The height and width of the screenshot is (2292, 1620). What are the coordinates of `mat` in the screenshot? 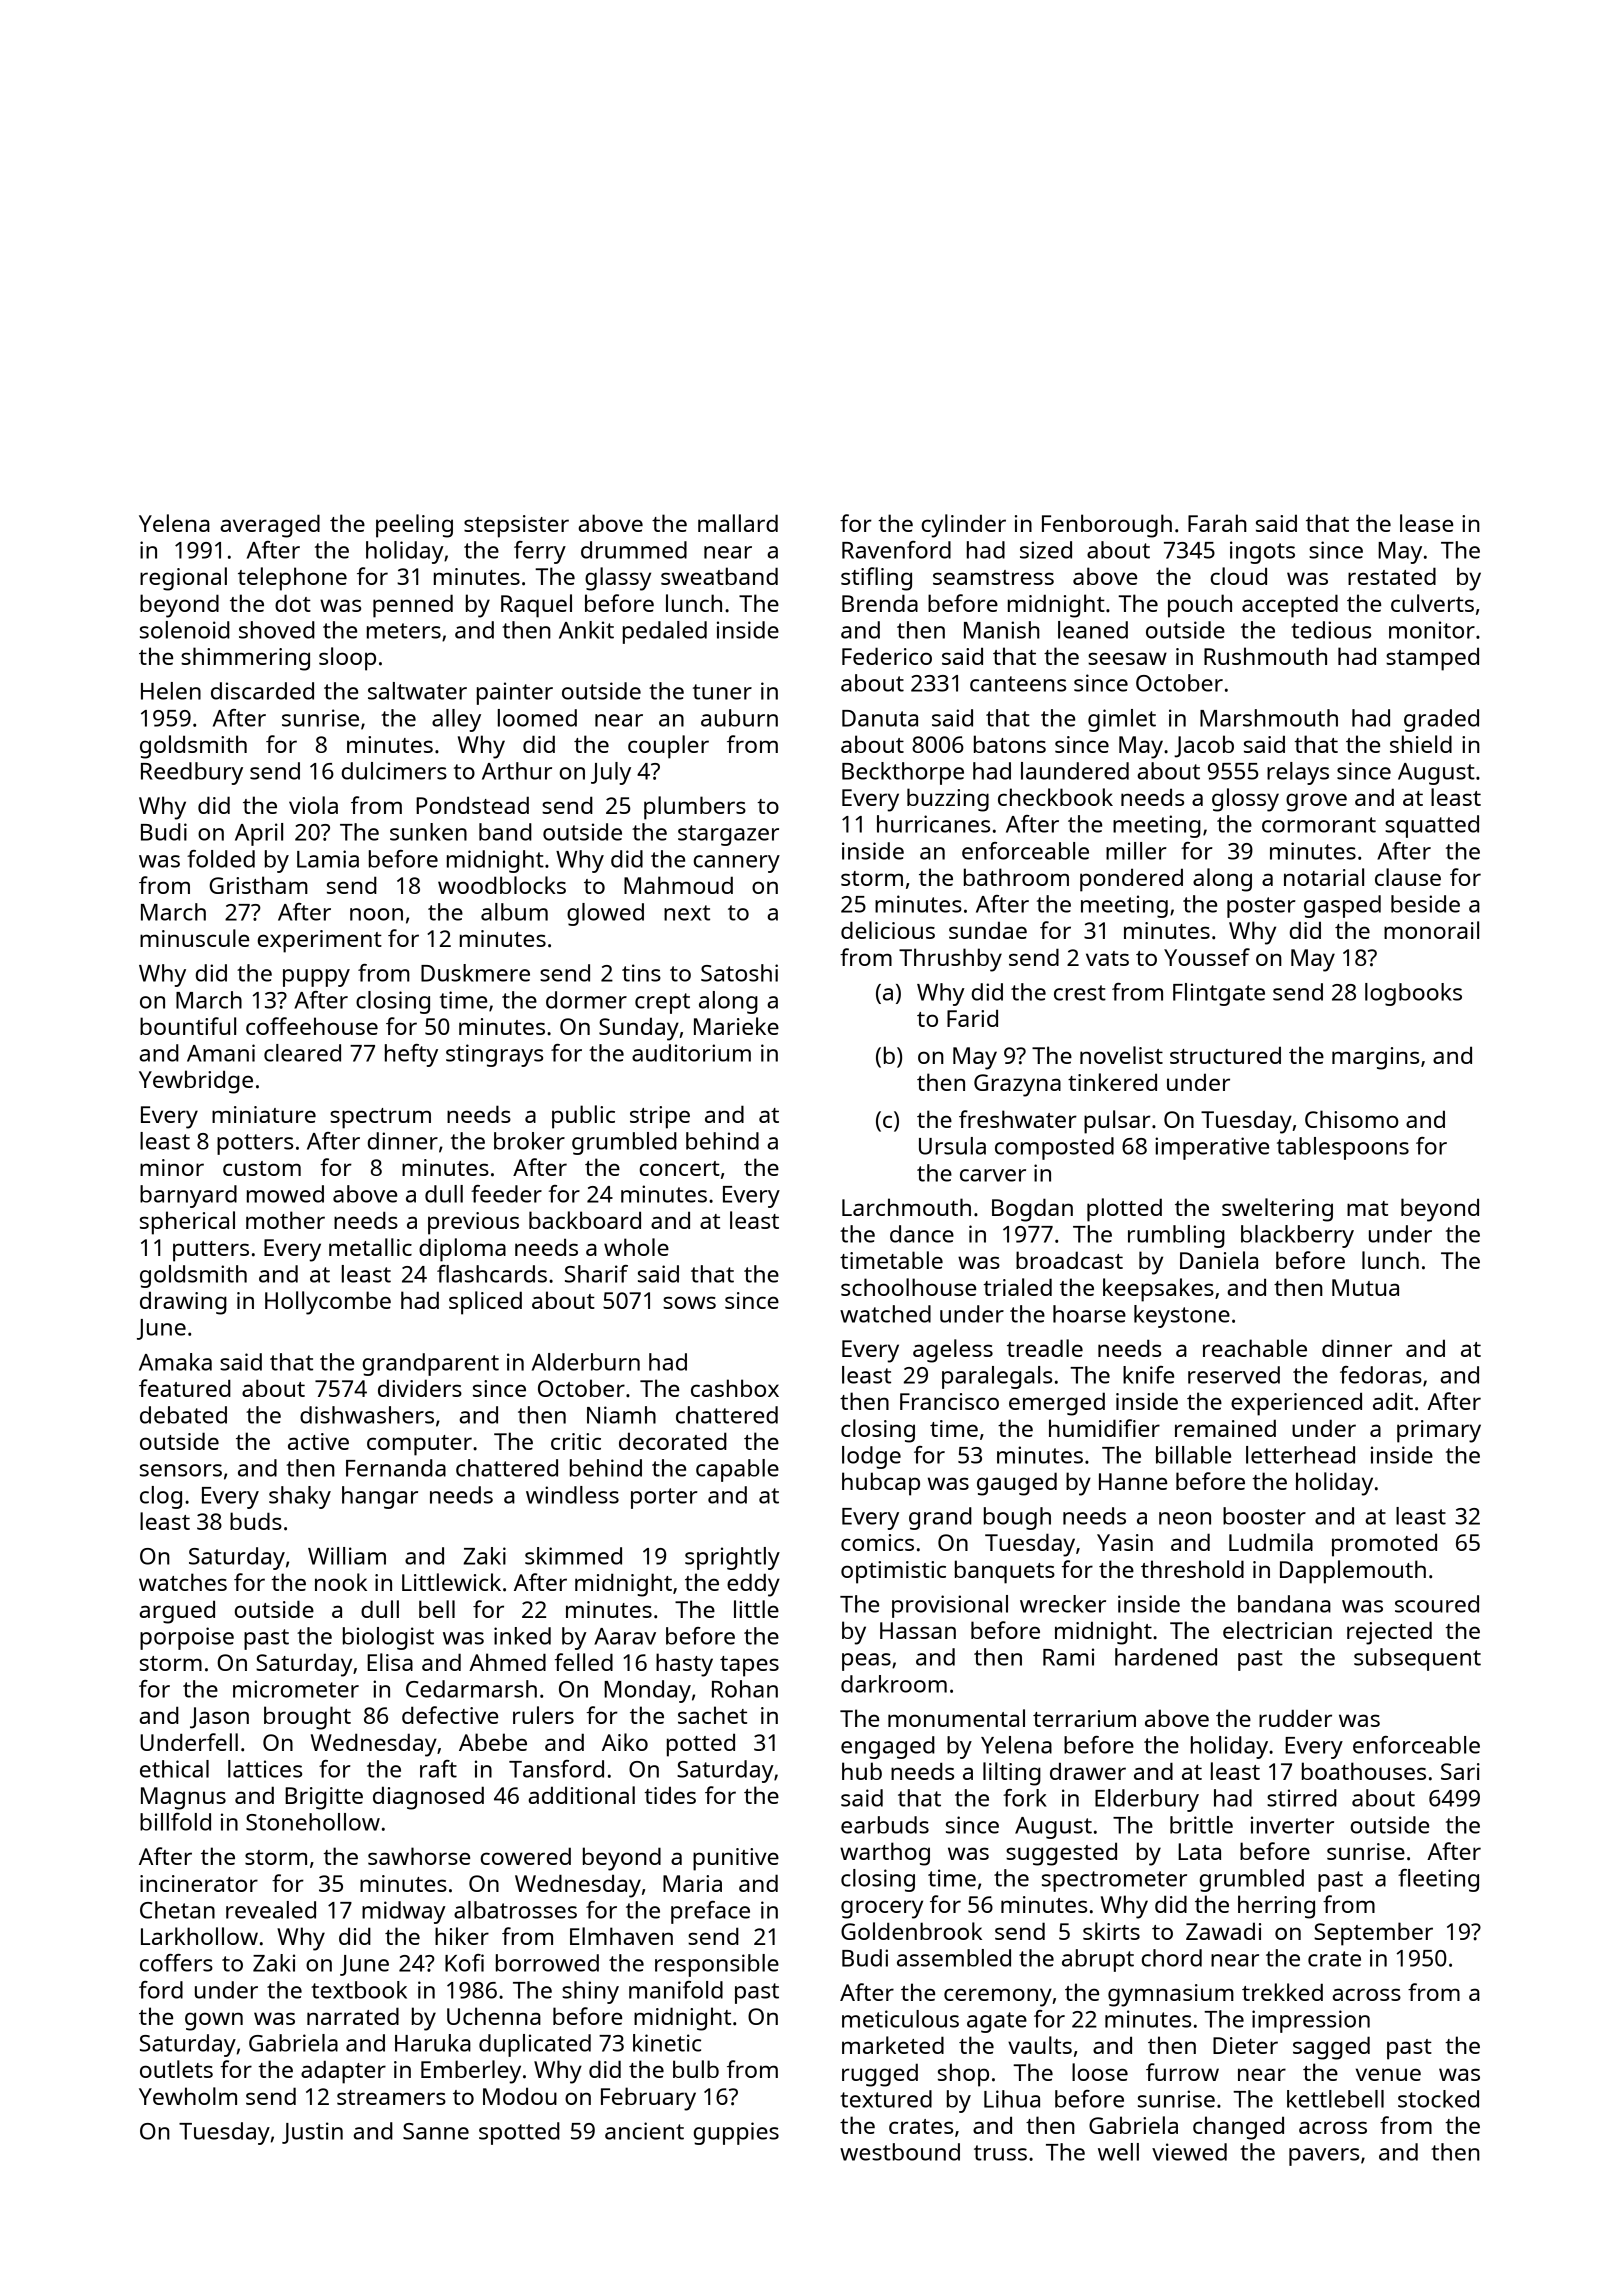 It's located at (1367, 1208).
